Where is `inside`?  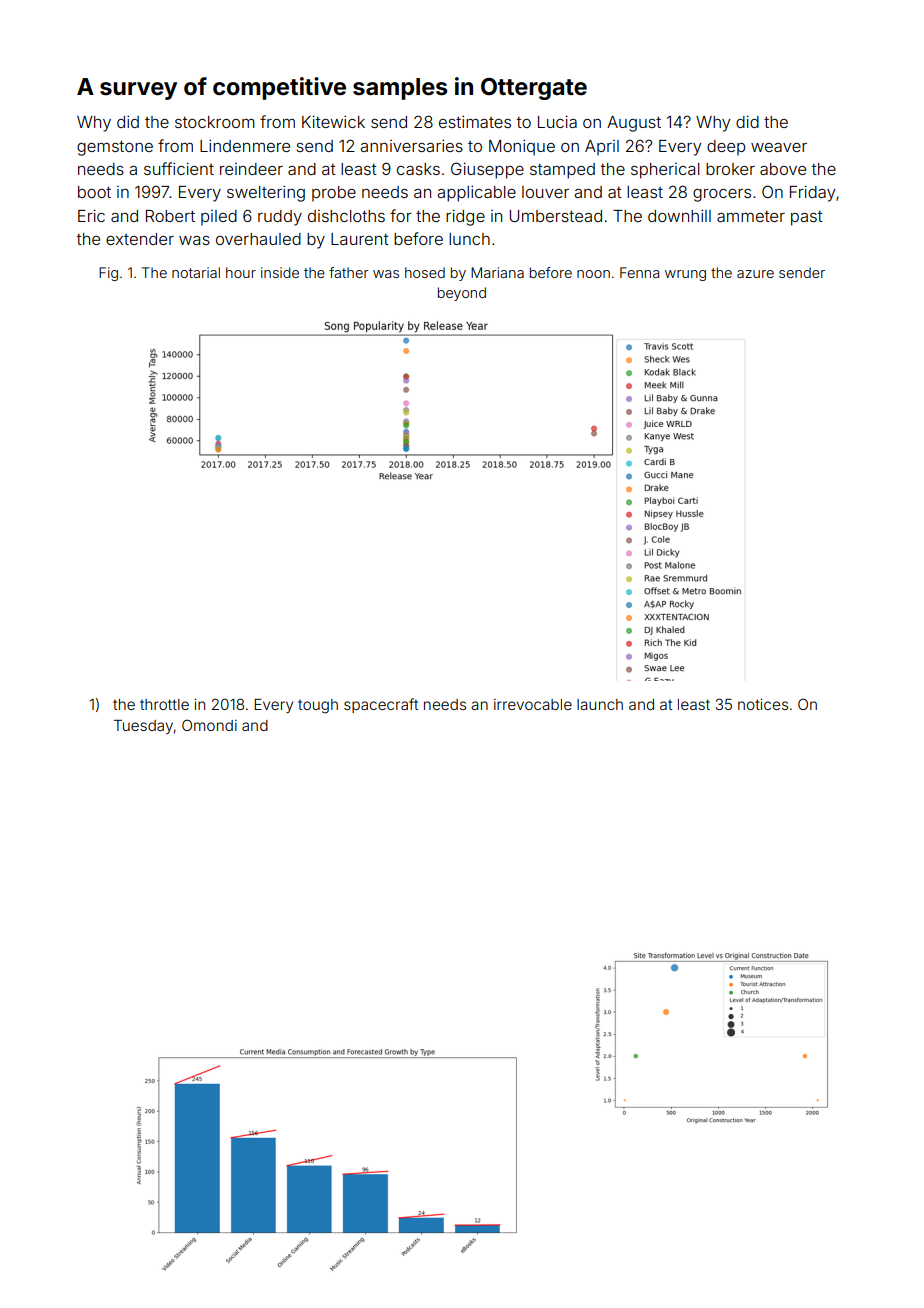
inside is located at coordinates (280, 272).
